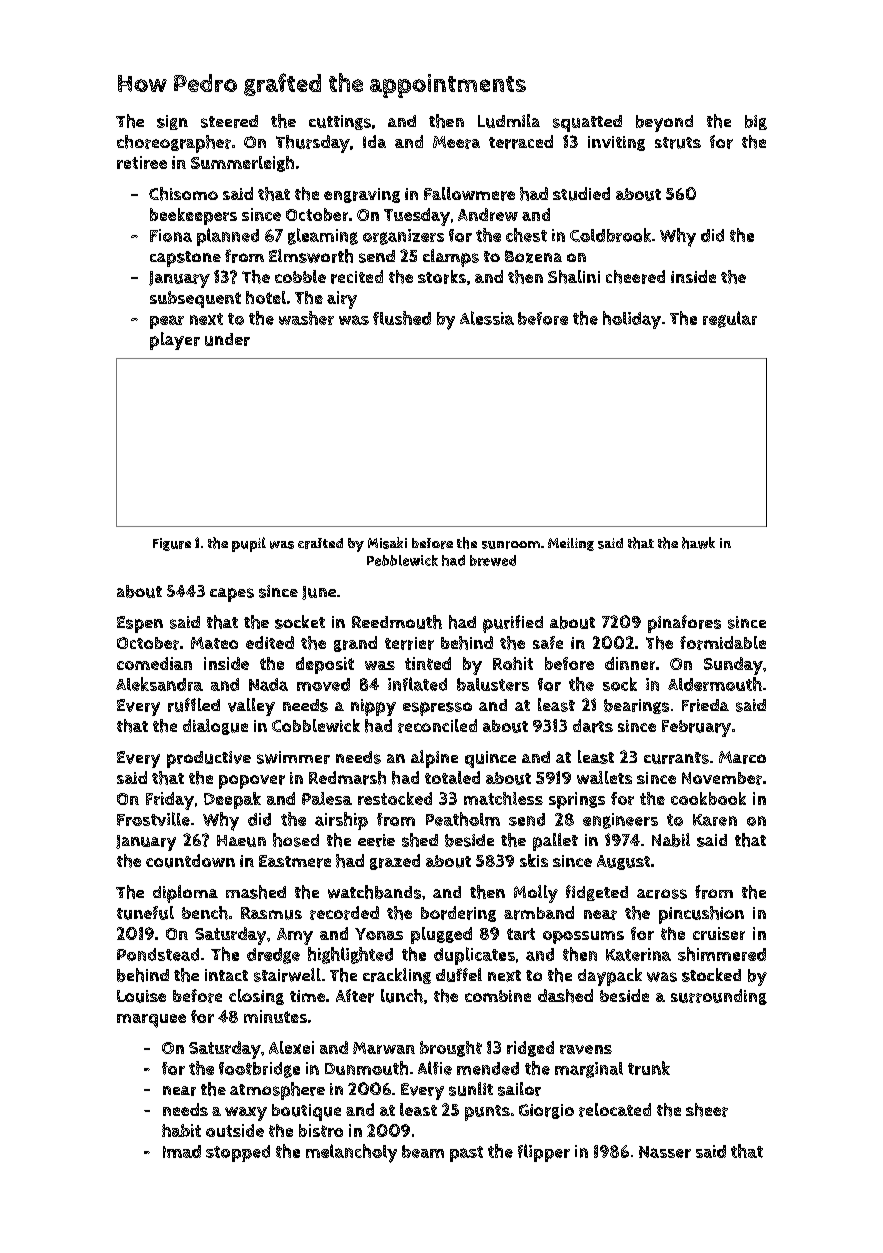 This image has width=883, height=1253. Describe the element at coordinates (544, 1153) in the image. I see `flipper` at that location.
